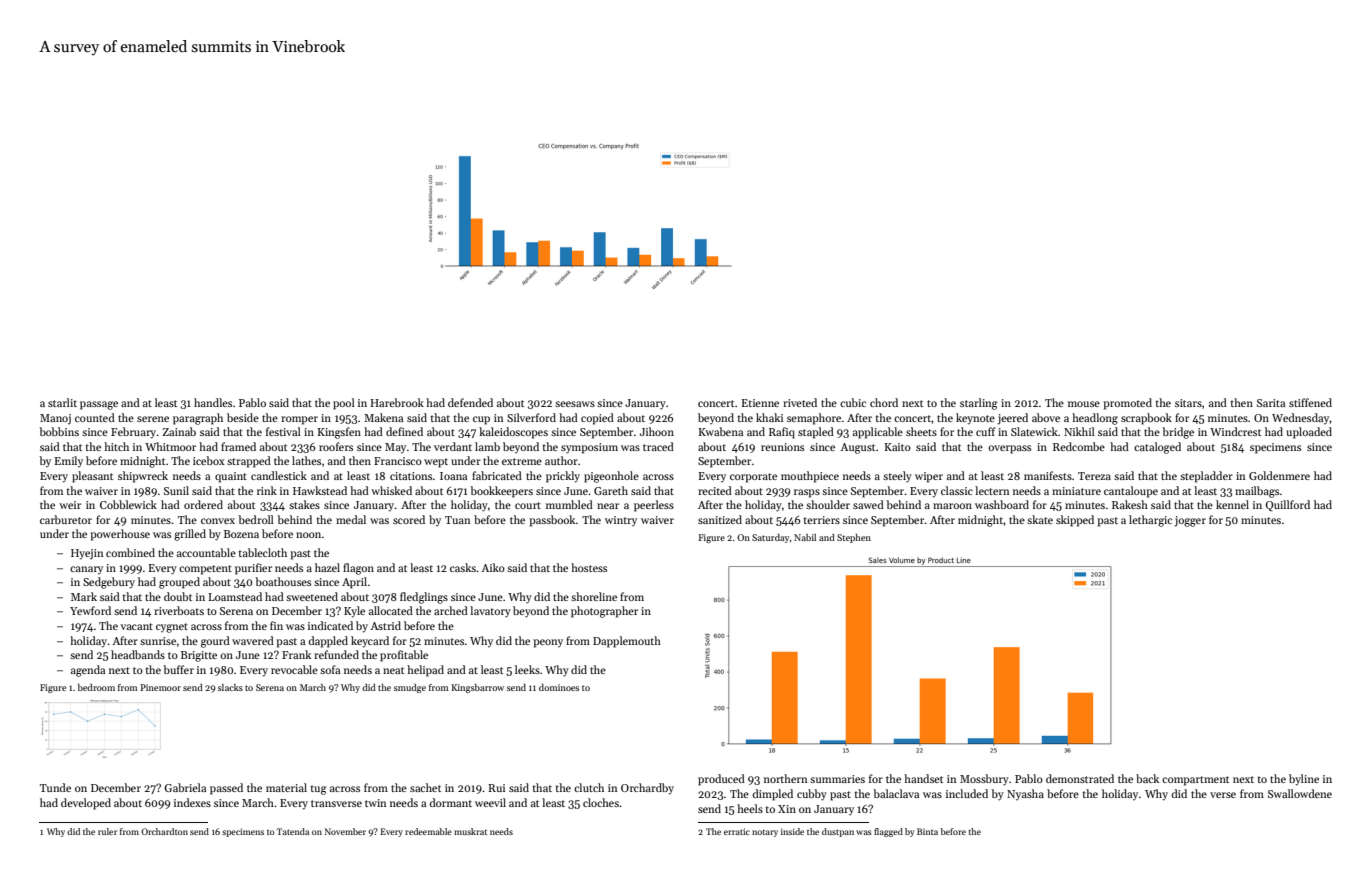 Image resolution: width=1372 pixels, height=887 pixels. I want to click on sheets, so click(921, 431).
